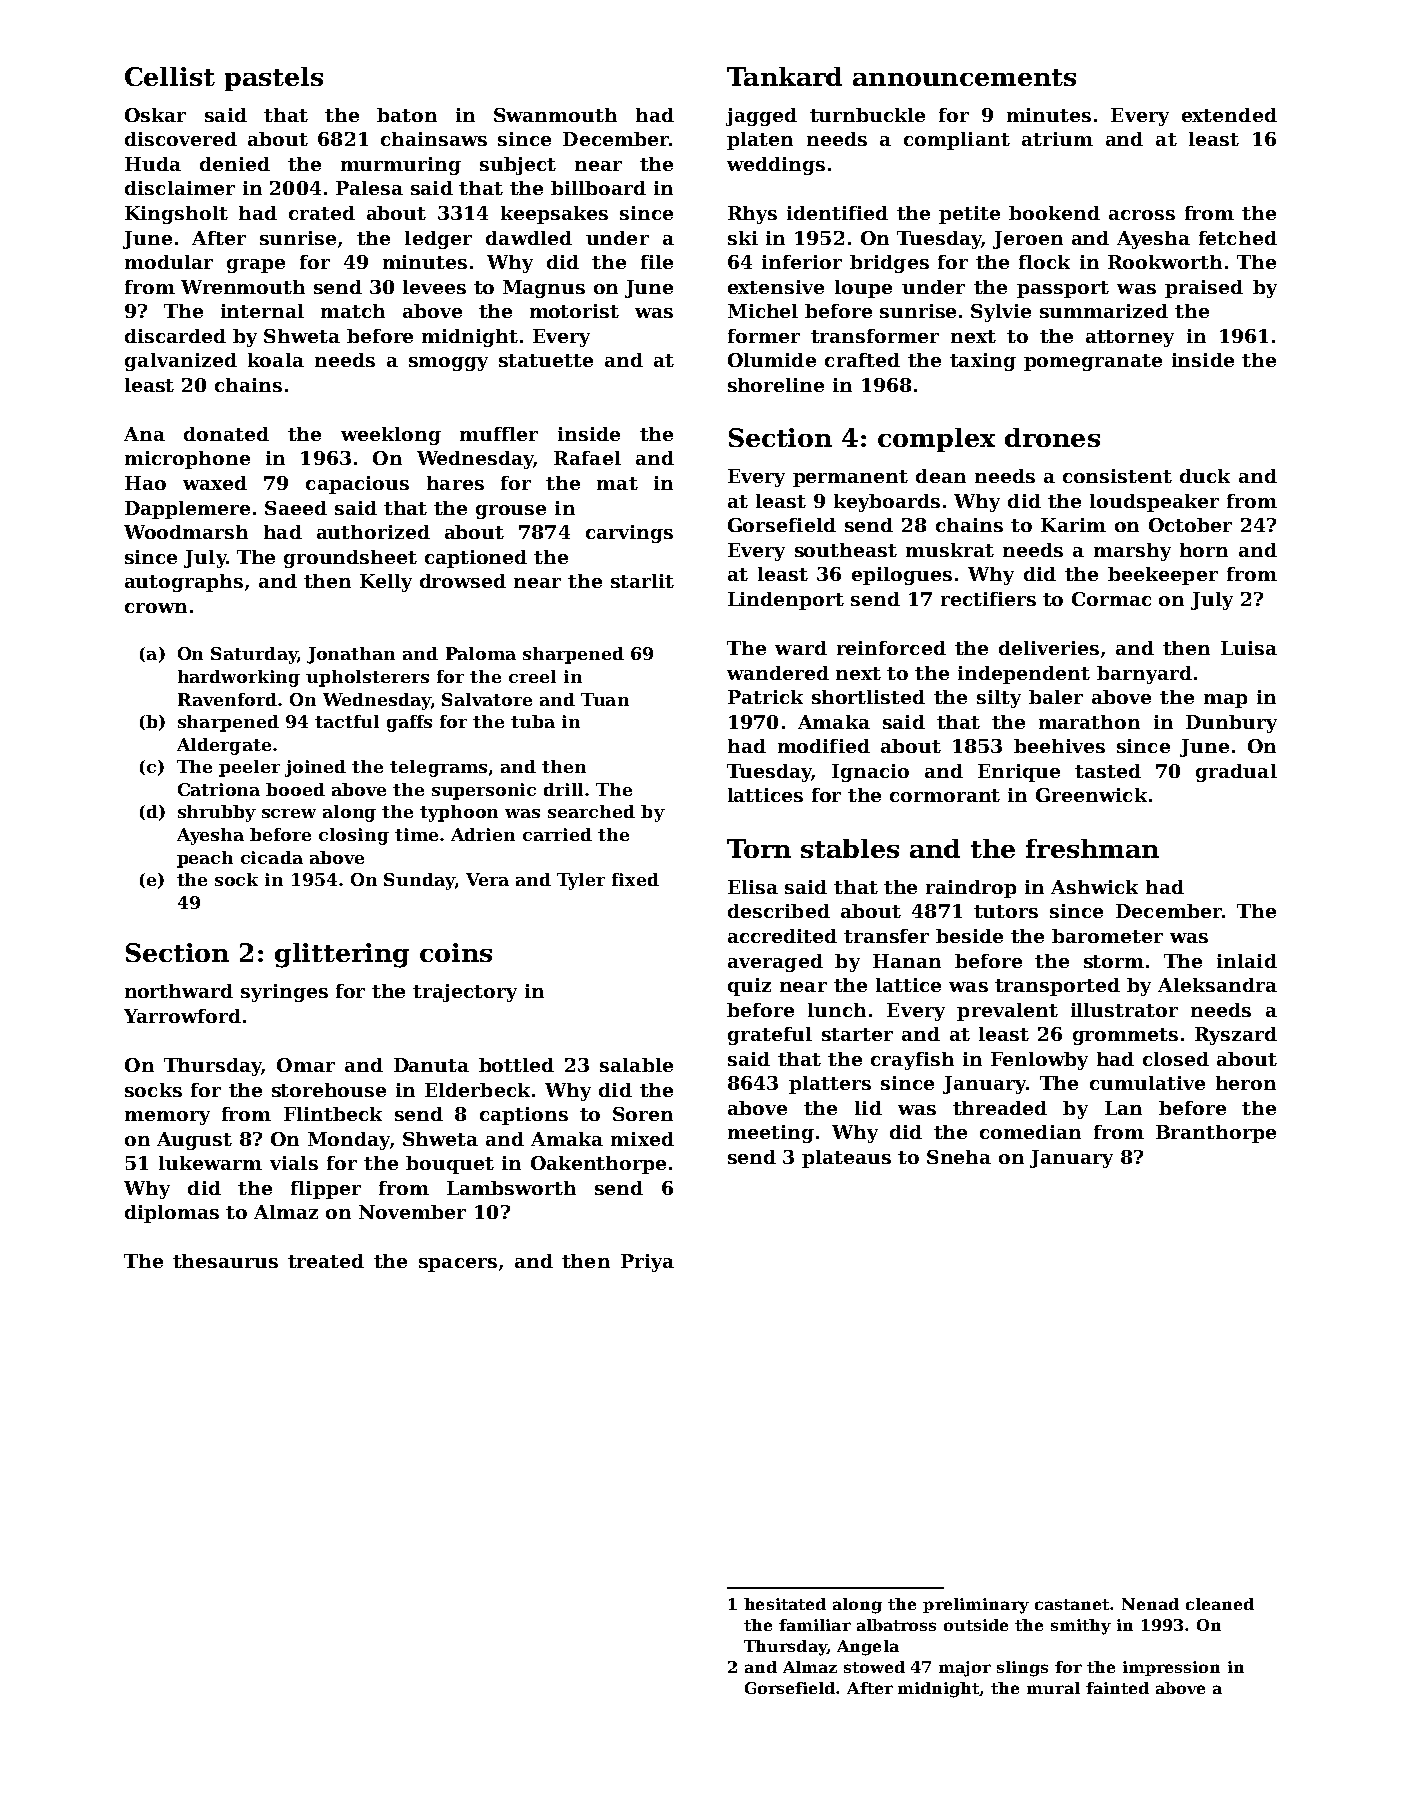  Describe the element at coordinates (636, 1065) in the page. I see `salable` at that location.
